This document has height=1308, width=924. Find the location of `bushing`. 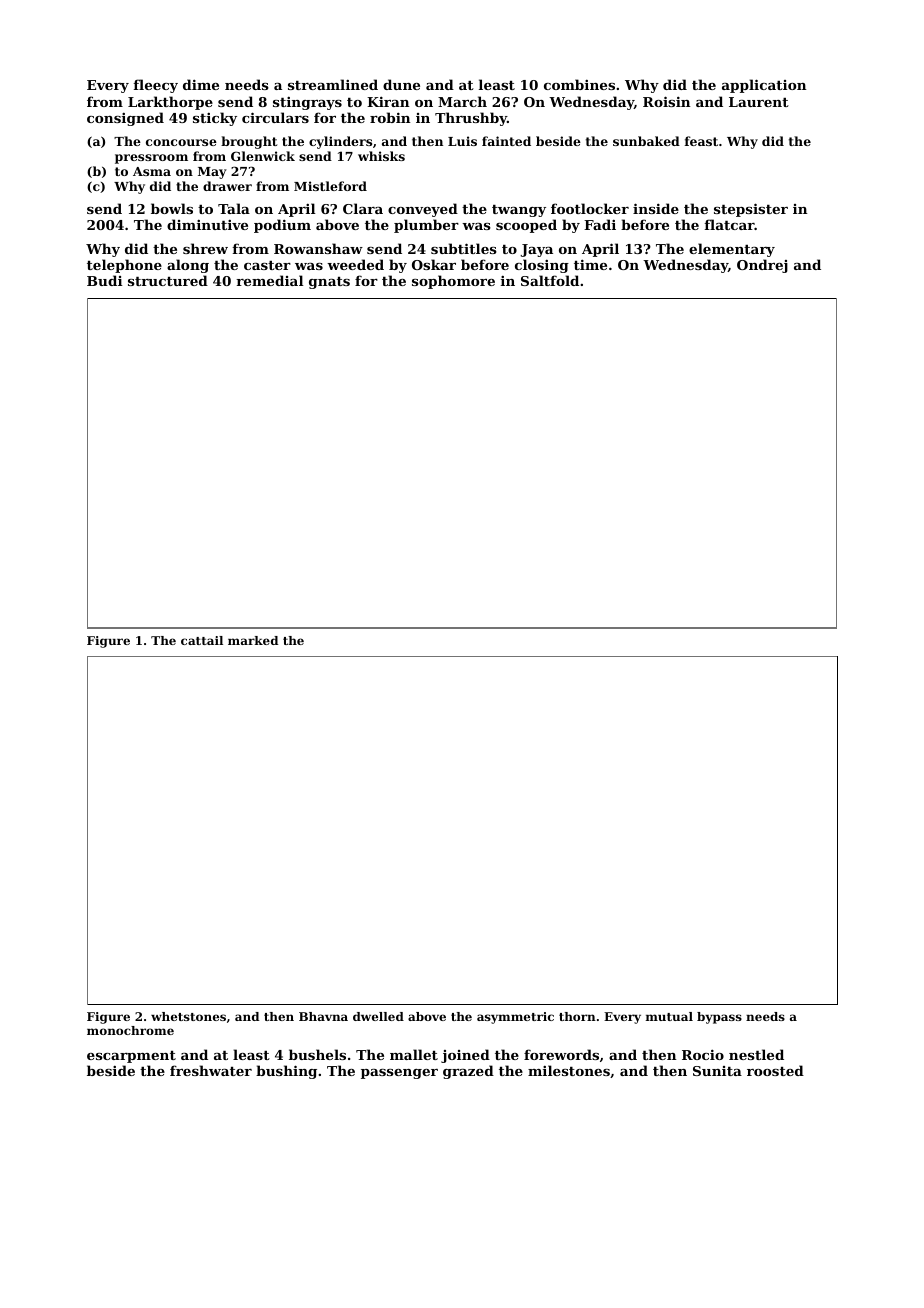

bushing is located at coordinates (286, 1072).
